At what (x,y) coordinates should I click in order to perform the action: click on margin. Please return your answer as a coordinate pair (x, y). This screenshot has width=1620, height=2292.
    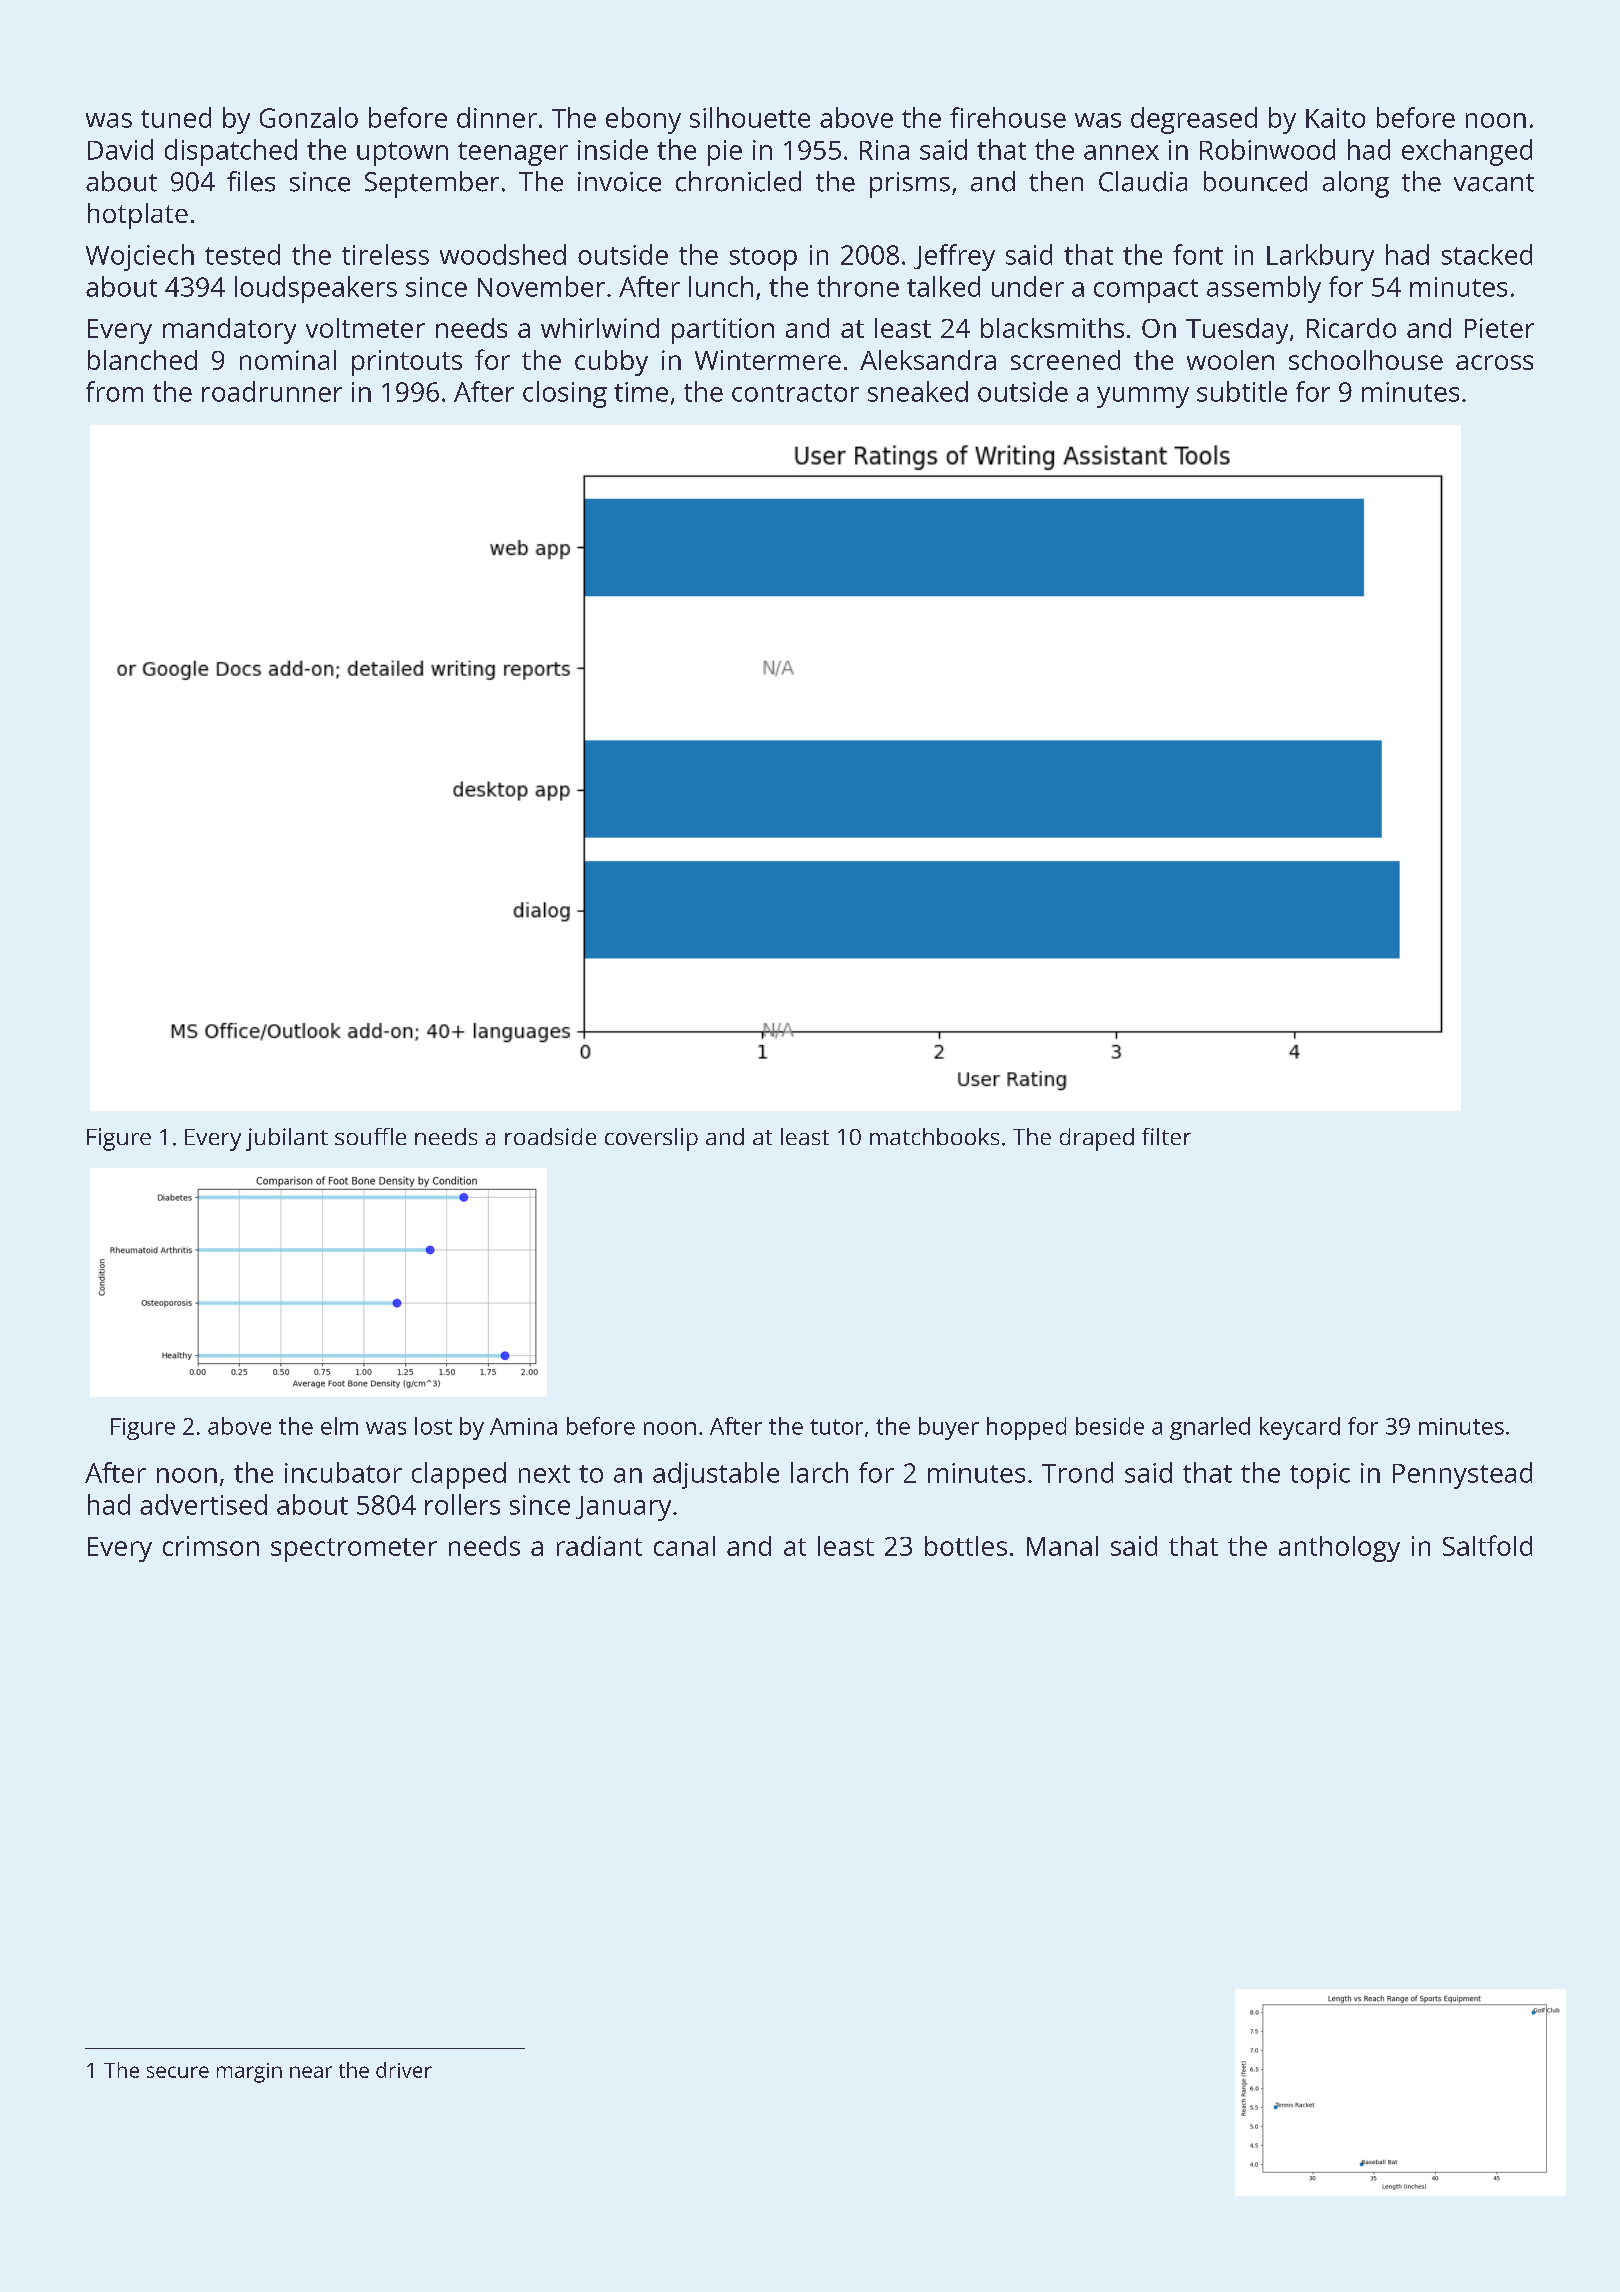
    Looking at the image, I should click on (249, 2073).
